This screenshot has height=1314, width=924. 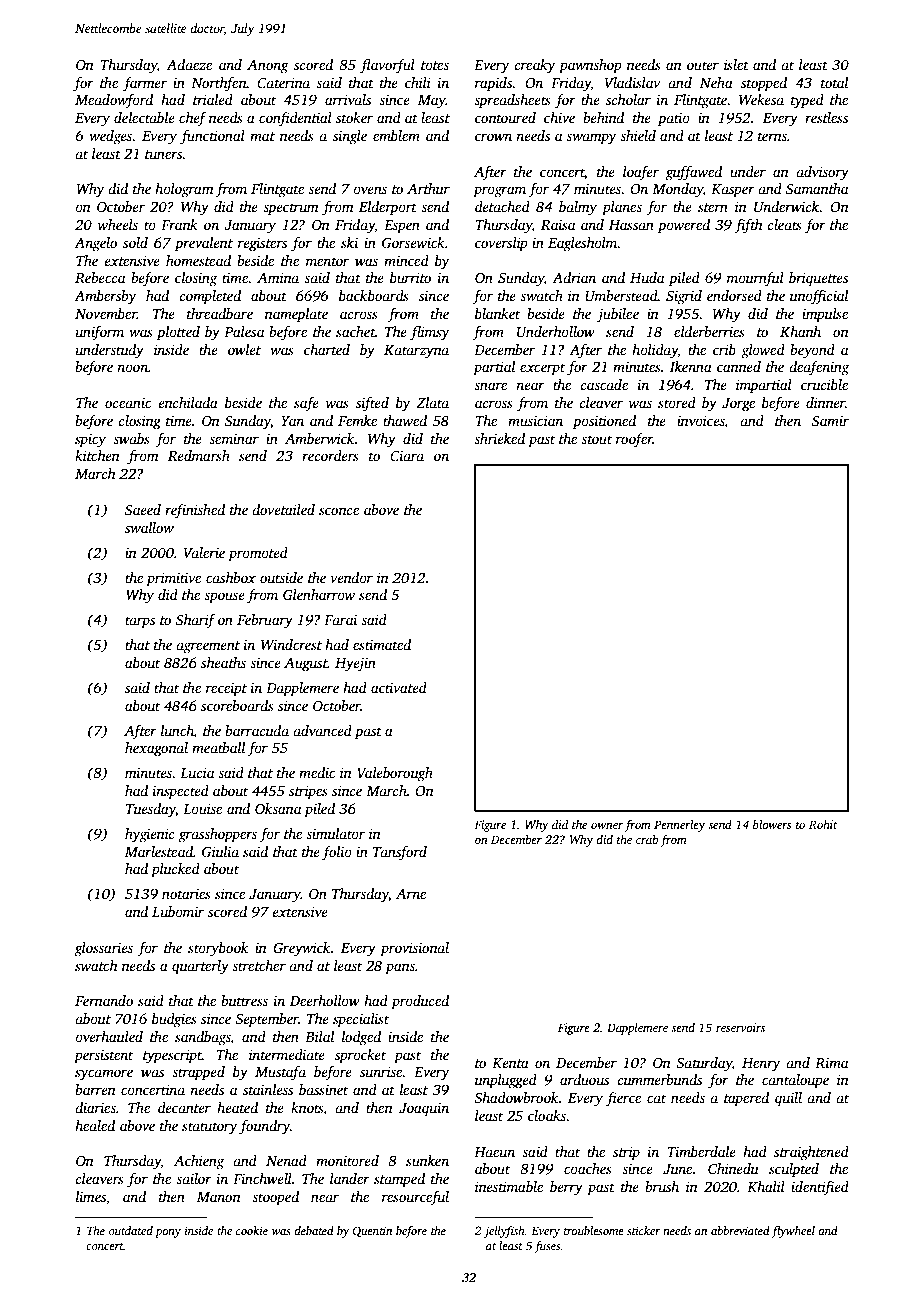 I want to click on spectrum, so click(x=291, y=209).
